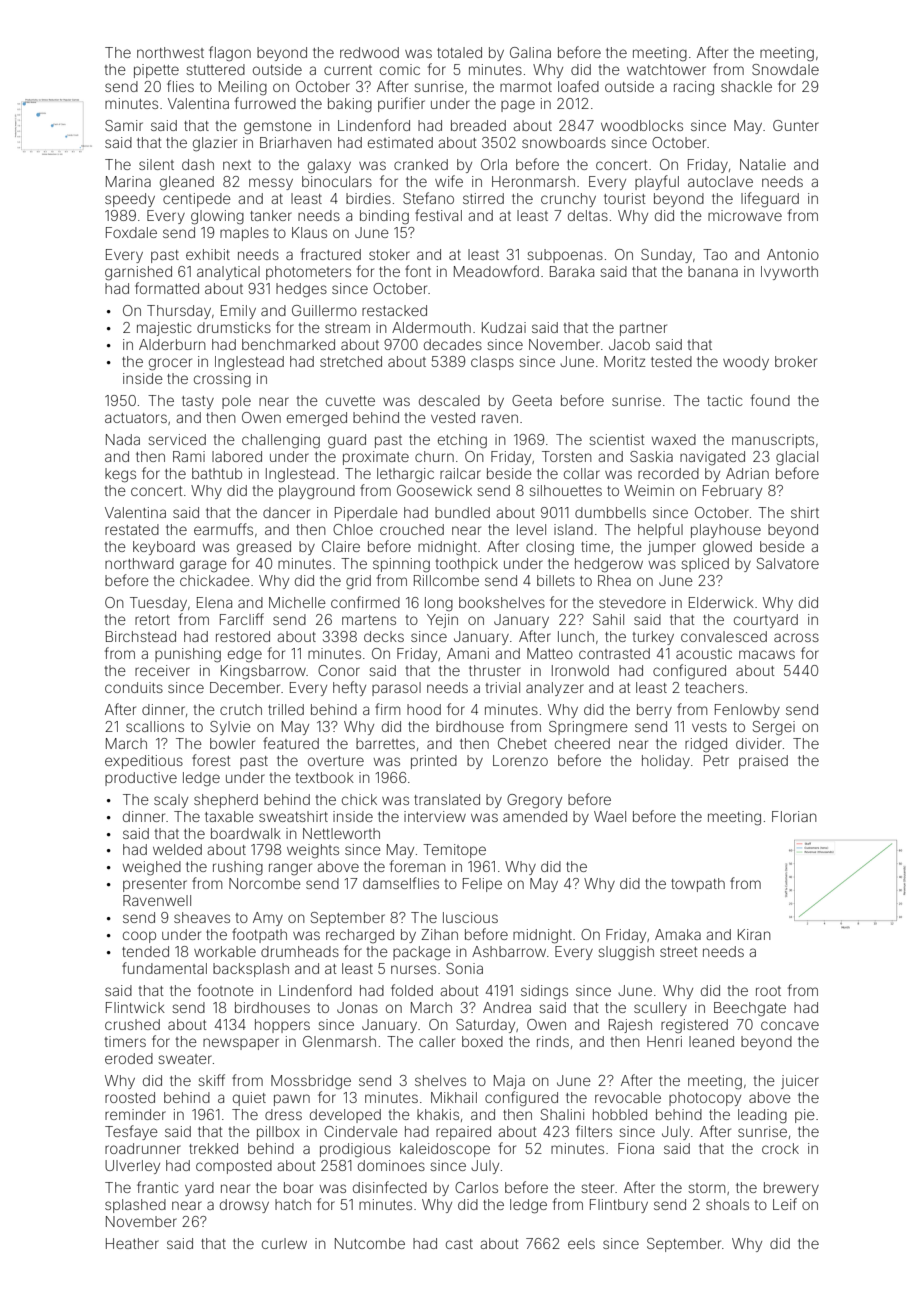 This screenshot has height=1308, width=924. Describe the element at coordinates (139, 563) in the screenshot. I see `northward` at that location.
